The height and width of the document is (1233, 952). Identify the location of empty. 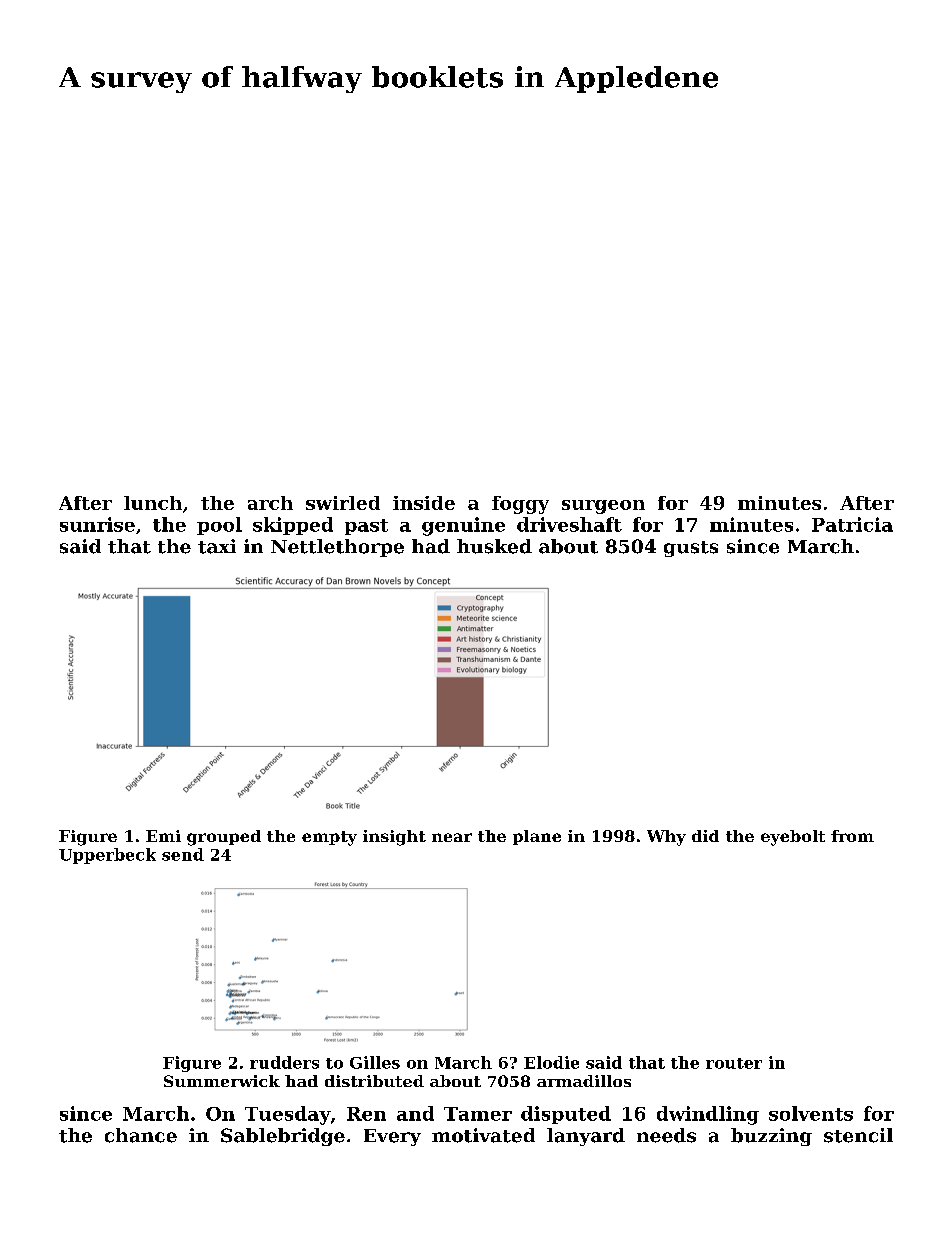
(329, 838).
